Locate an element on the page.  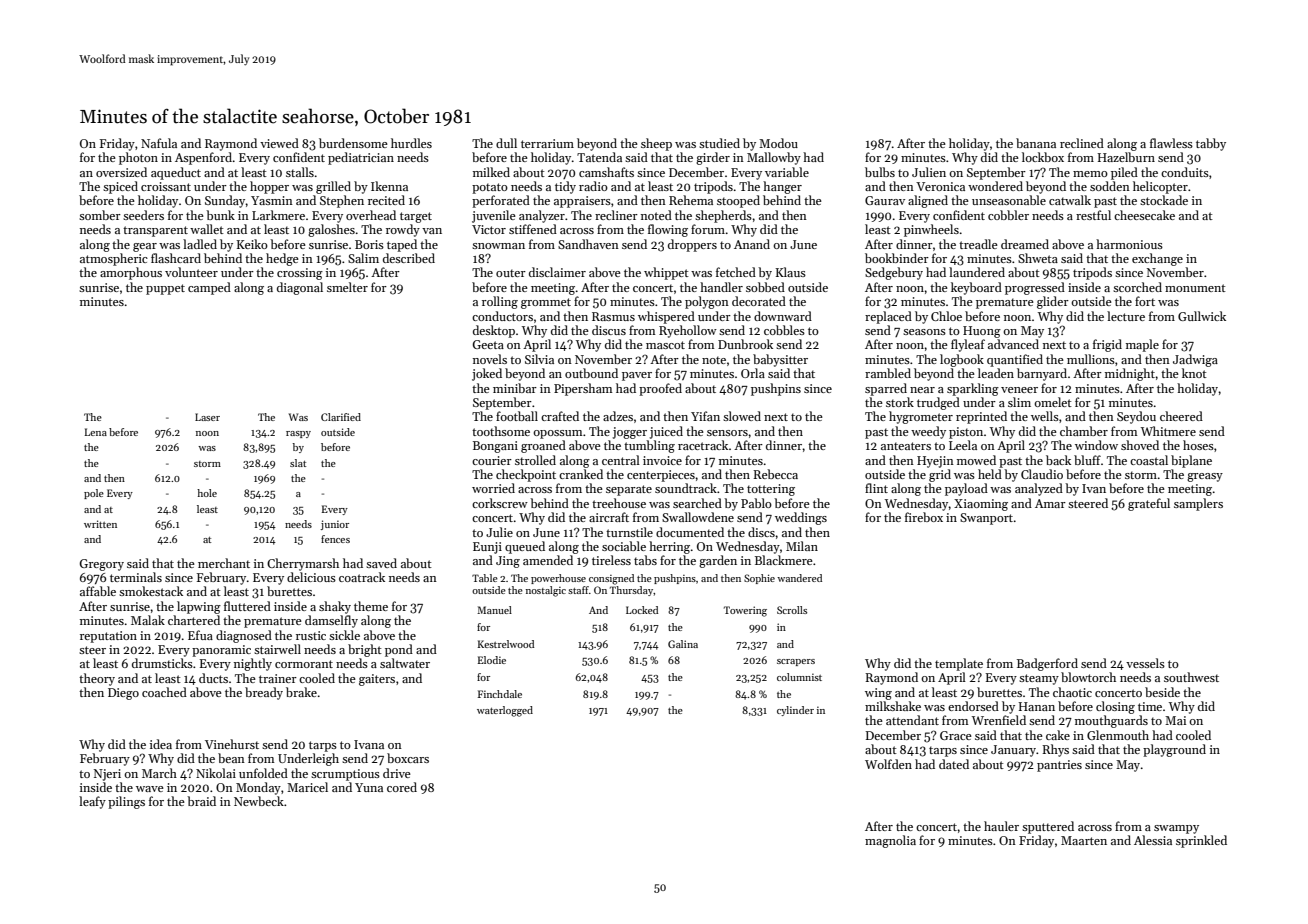
advanced is located at coordinates (1013, 344).
